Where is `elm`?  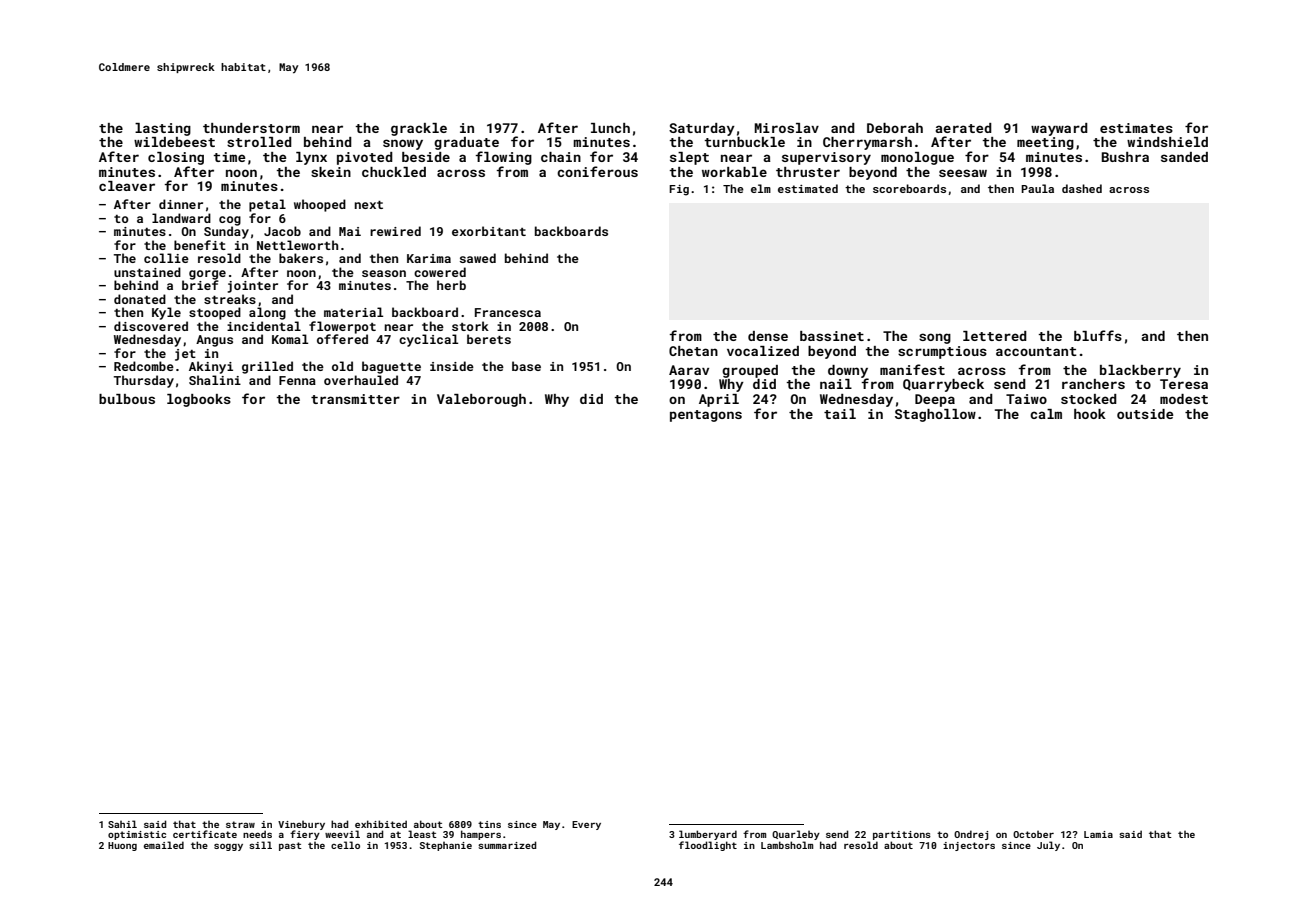 elm is located at coordinates (761, 188).
